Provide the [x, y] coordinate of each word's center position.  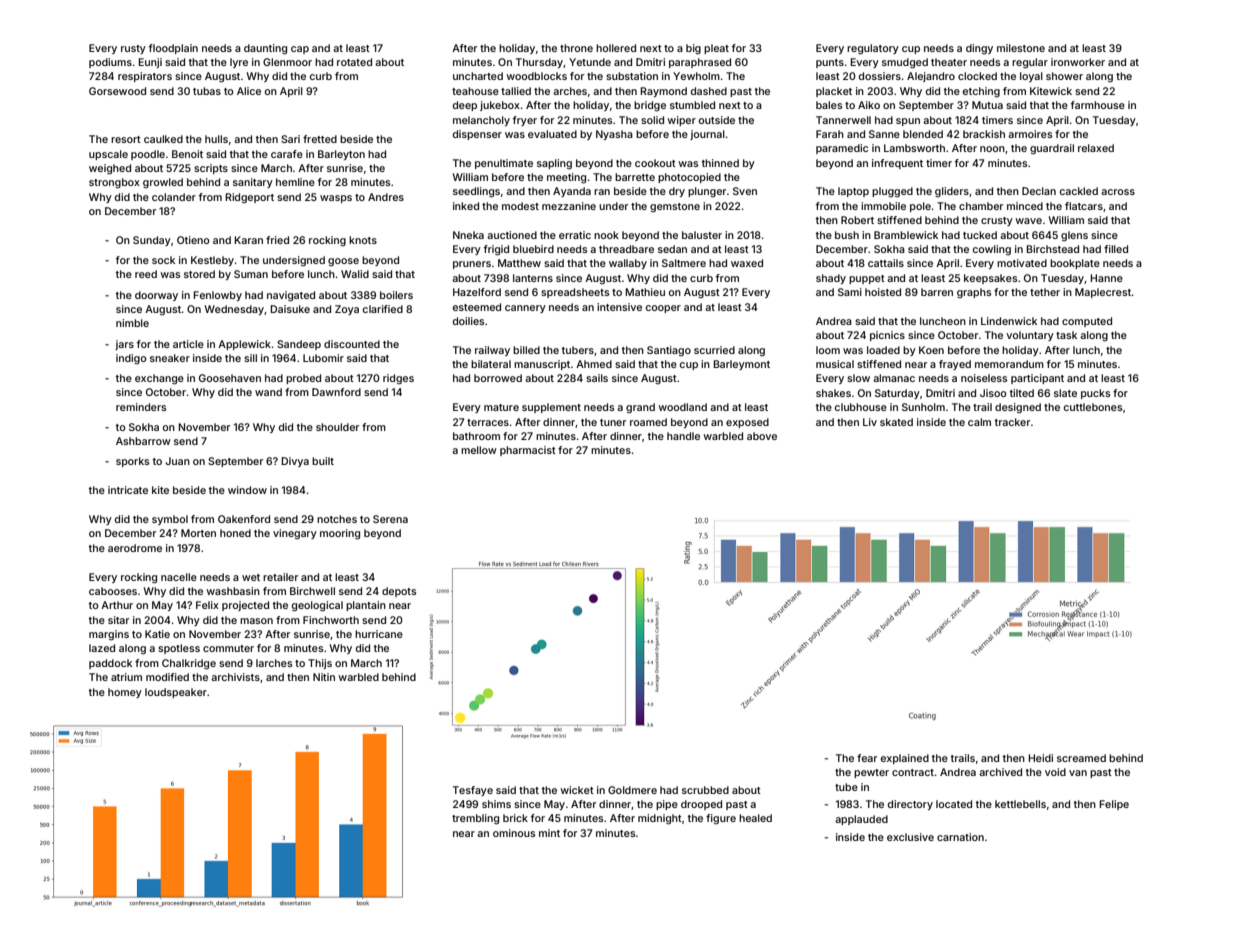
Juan [178, 461]
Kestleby [212, 261]
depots [399, 592]
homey [125, 693]
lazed [102, 648]
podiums [110, 63]
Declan [1039, 191]
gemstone [675, 208]
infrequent [897, 164]
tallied [516, 91]
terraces [488, 422]
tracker [1012, 422]
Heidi [1040, 758]
